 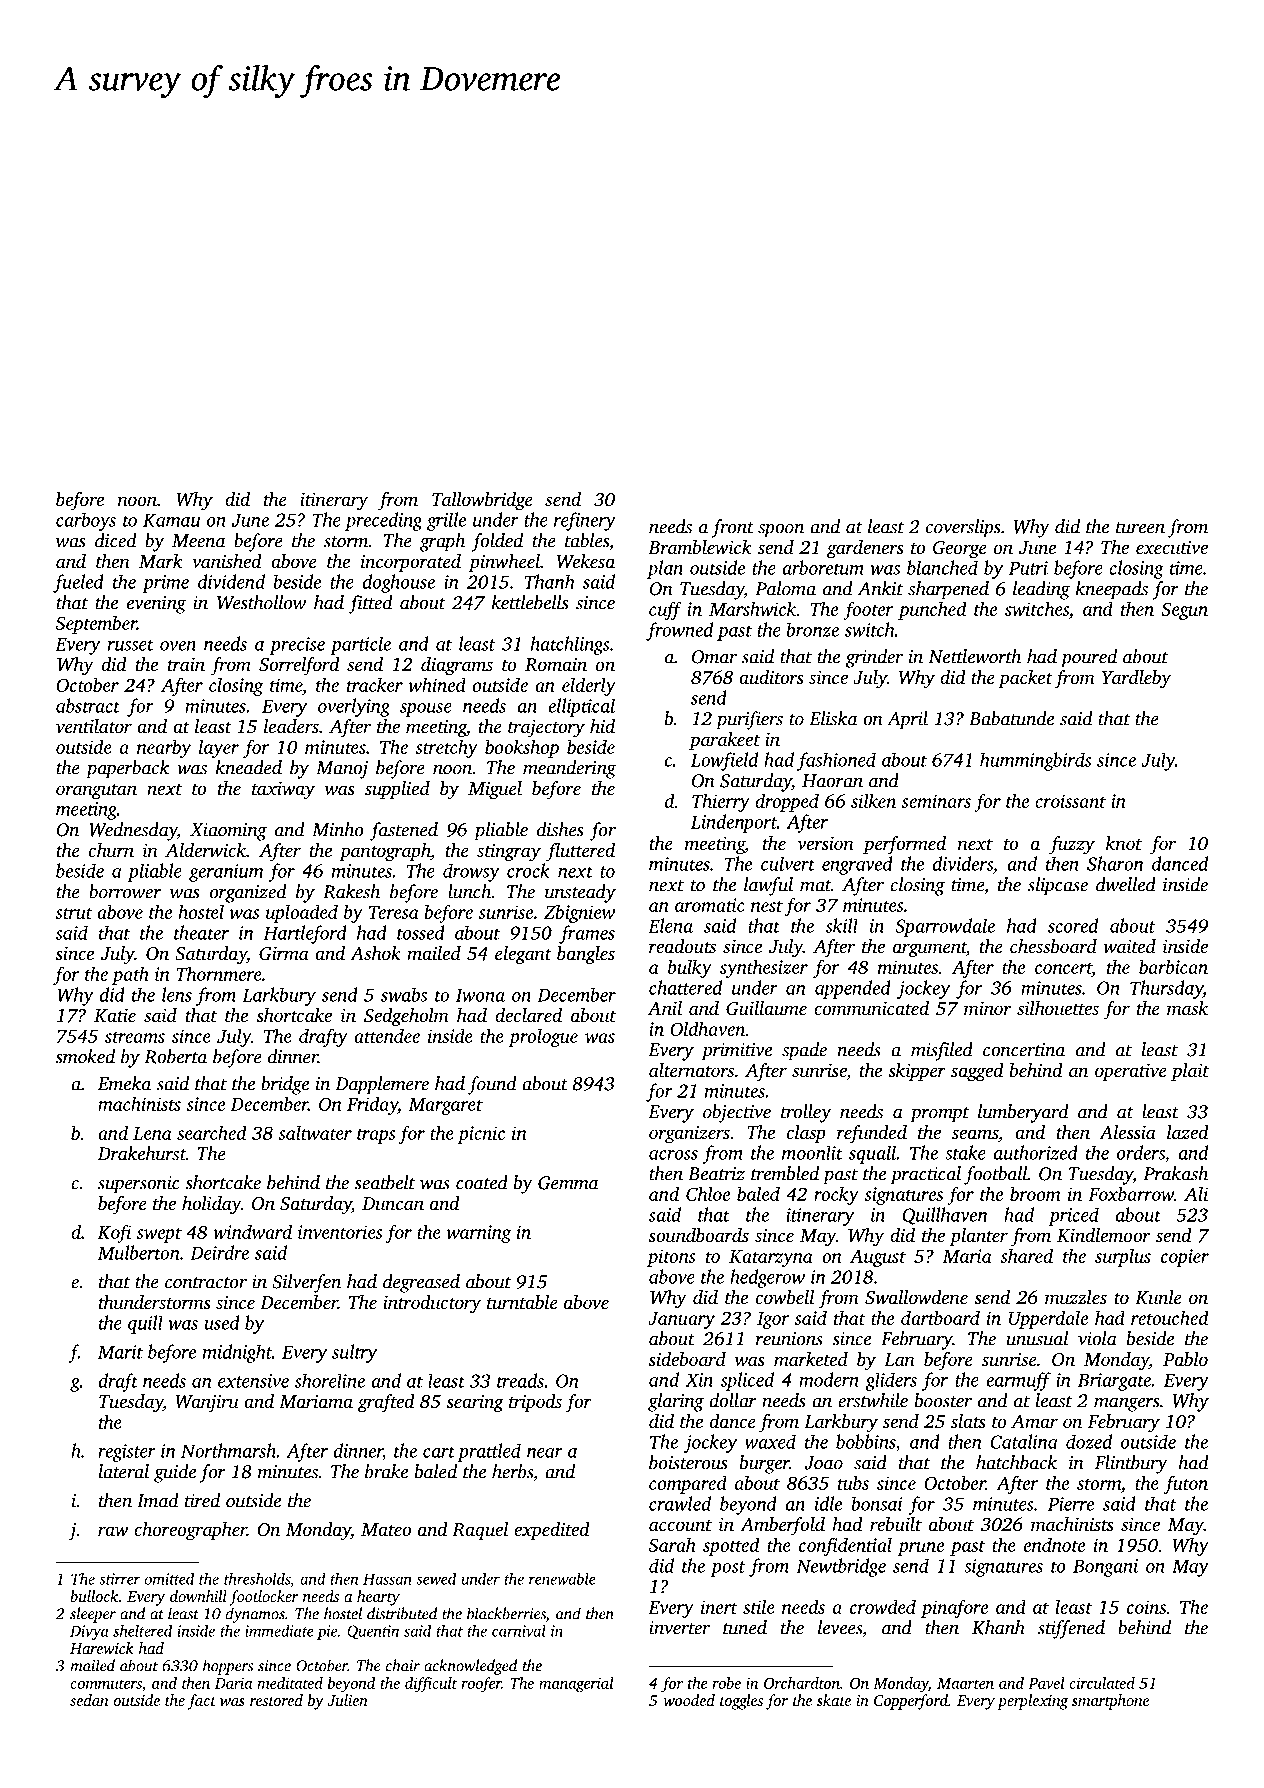 I want to click on gliders, so click(x=891, y=1381).
